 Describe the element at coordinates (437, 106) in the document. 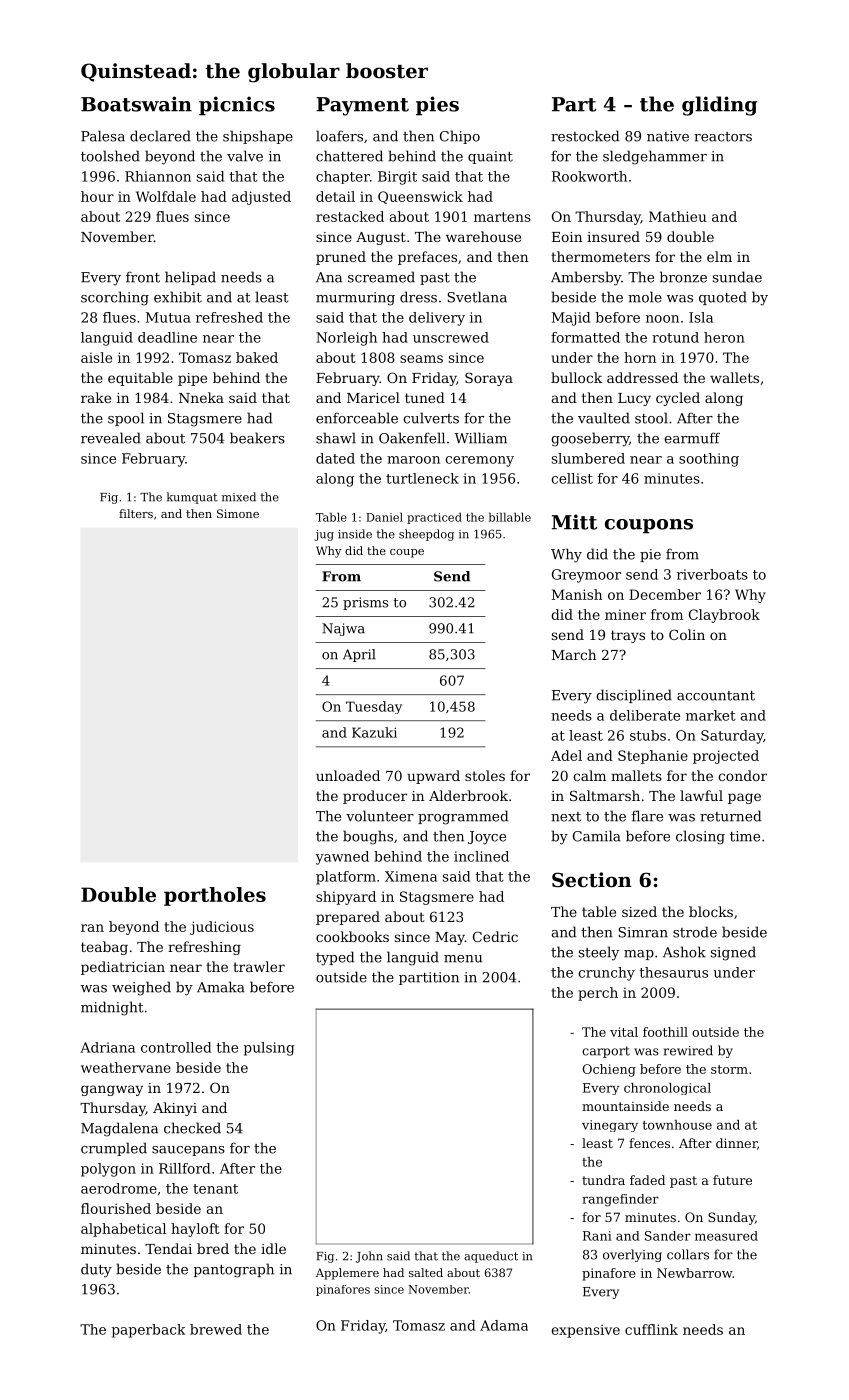

I see `pies` at that location.
